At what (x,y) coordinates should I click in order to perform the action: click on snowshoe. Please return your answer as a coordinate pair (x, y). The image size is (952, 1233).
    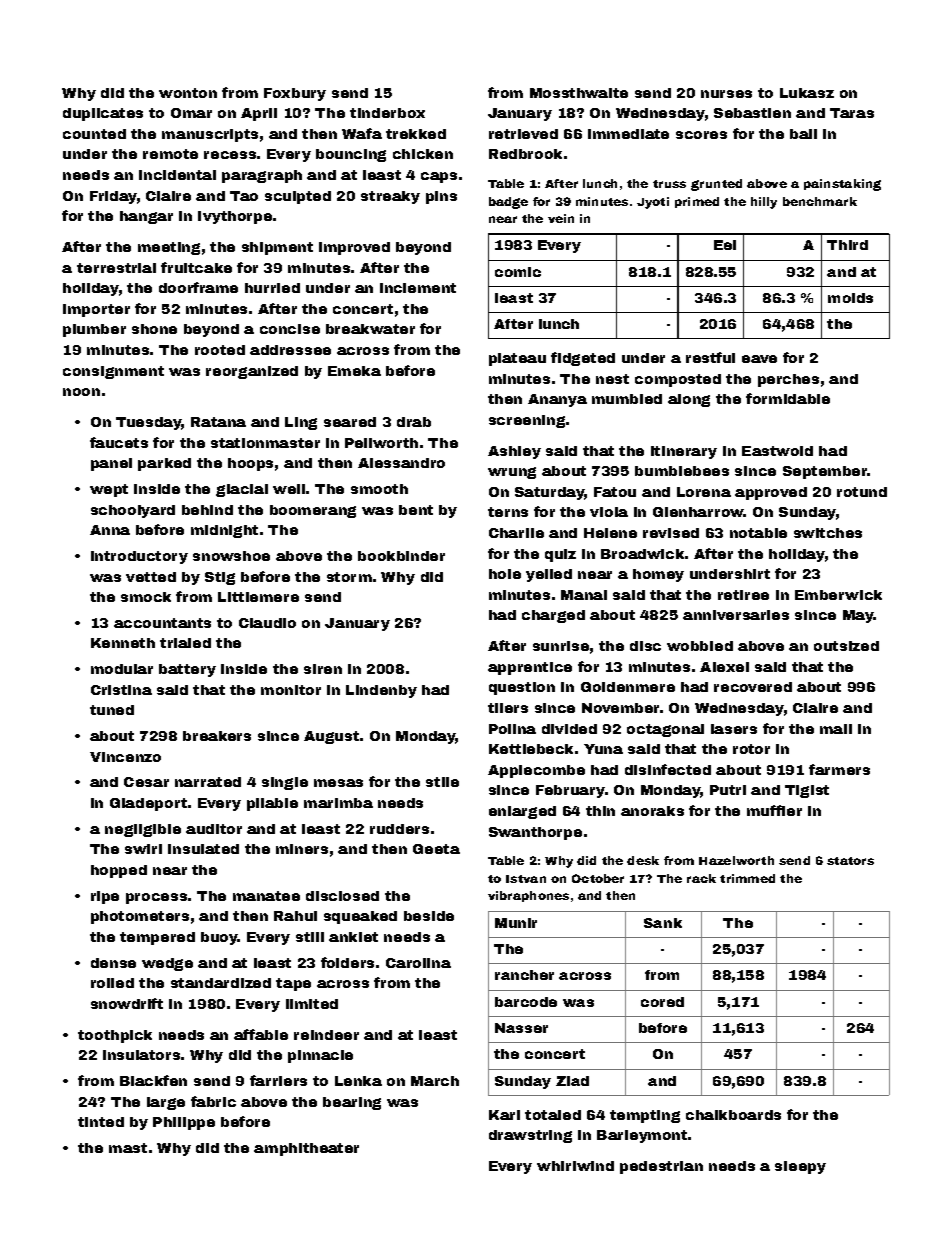
    Looking at the image, I should click on (231, 556).
